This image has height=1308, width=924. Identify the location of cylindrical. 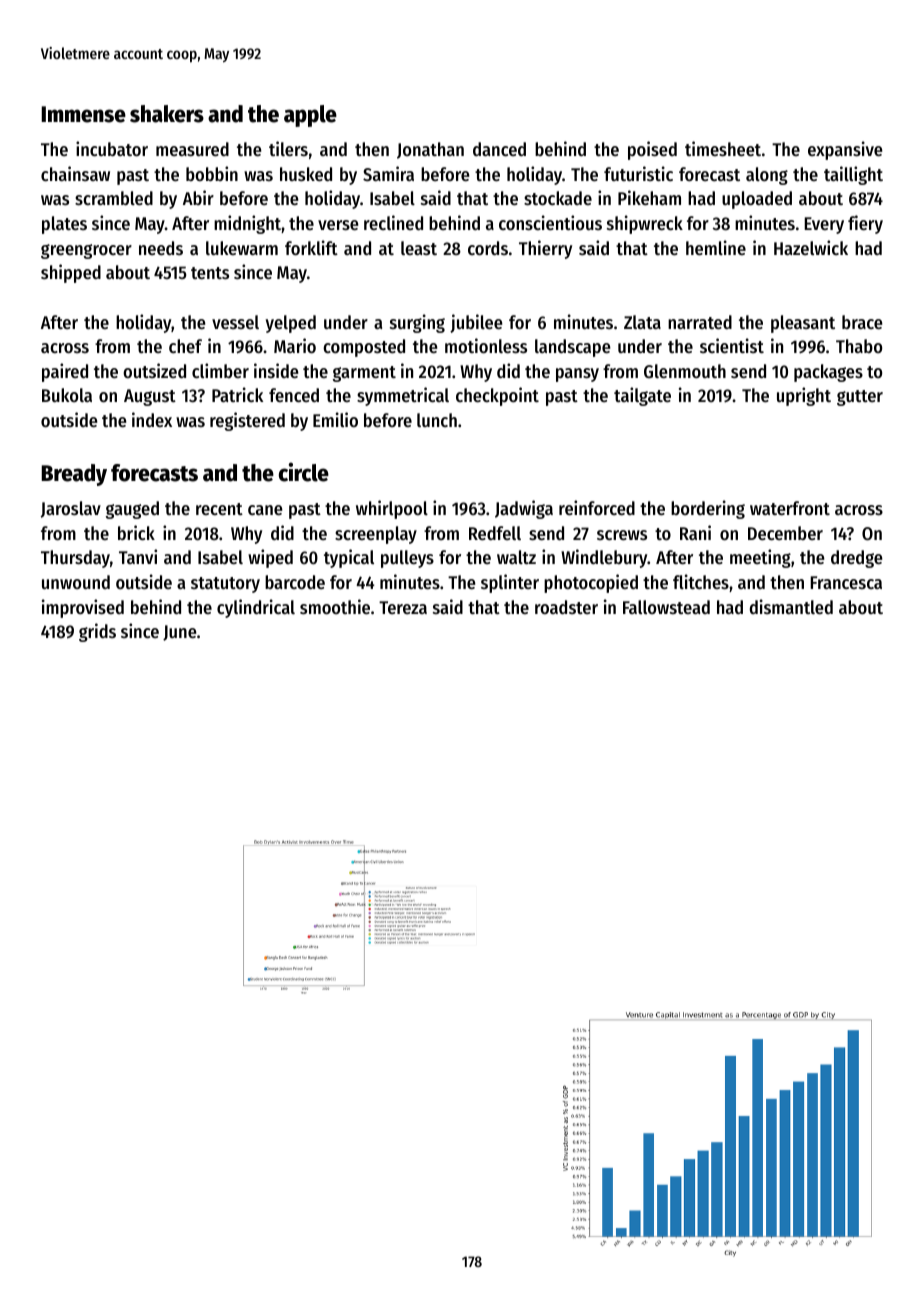
(256, 608).
